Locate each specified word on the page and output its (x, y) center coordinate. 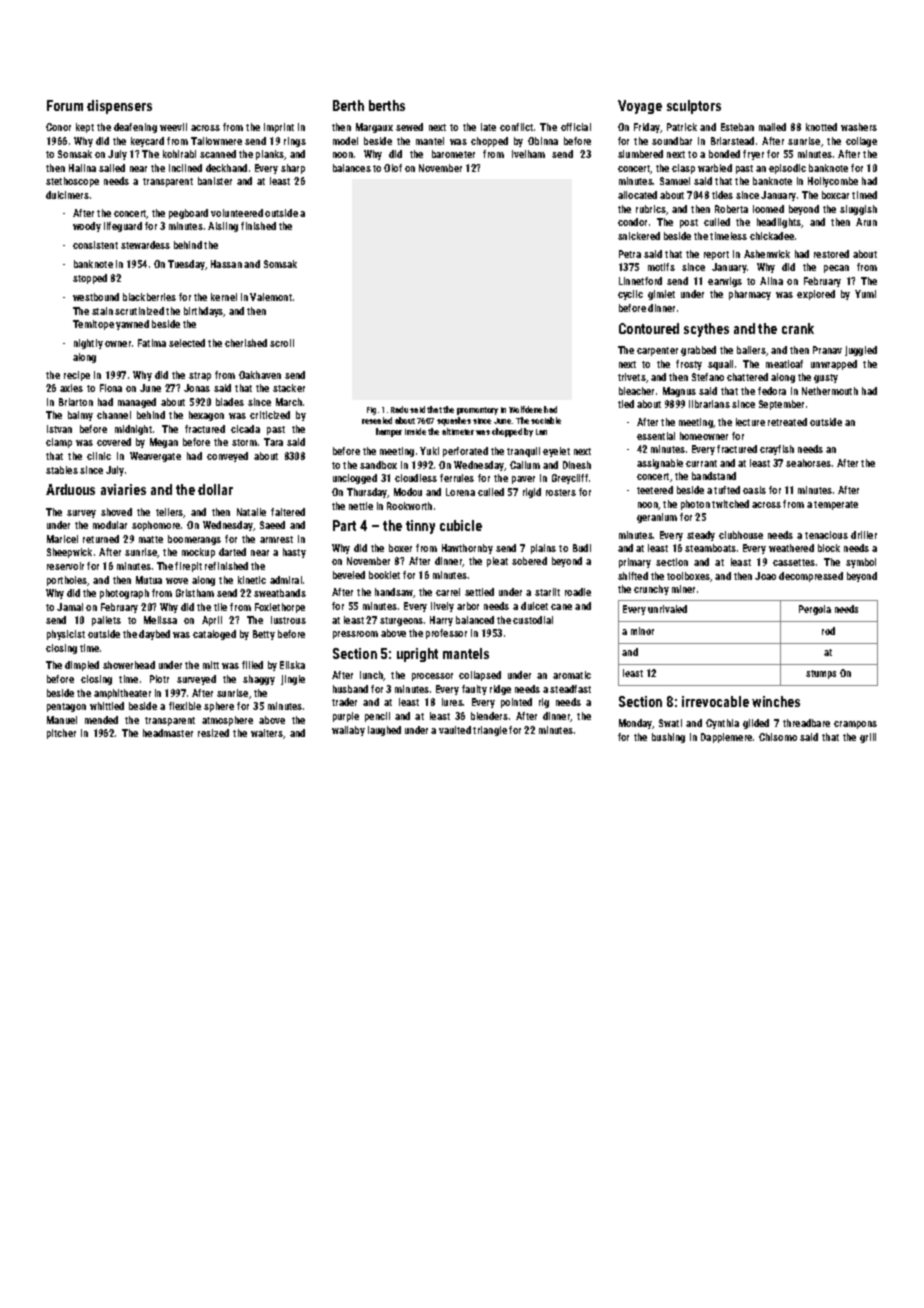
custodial (533, 620)
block (829, 548)
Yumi (865, 294)
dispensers (119, 107)
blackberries (149, 297)
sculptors (694, 107)
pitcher (61, 734)
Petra (630, 254)
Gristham (195, 593)
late (488, 127)
